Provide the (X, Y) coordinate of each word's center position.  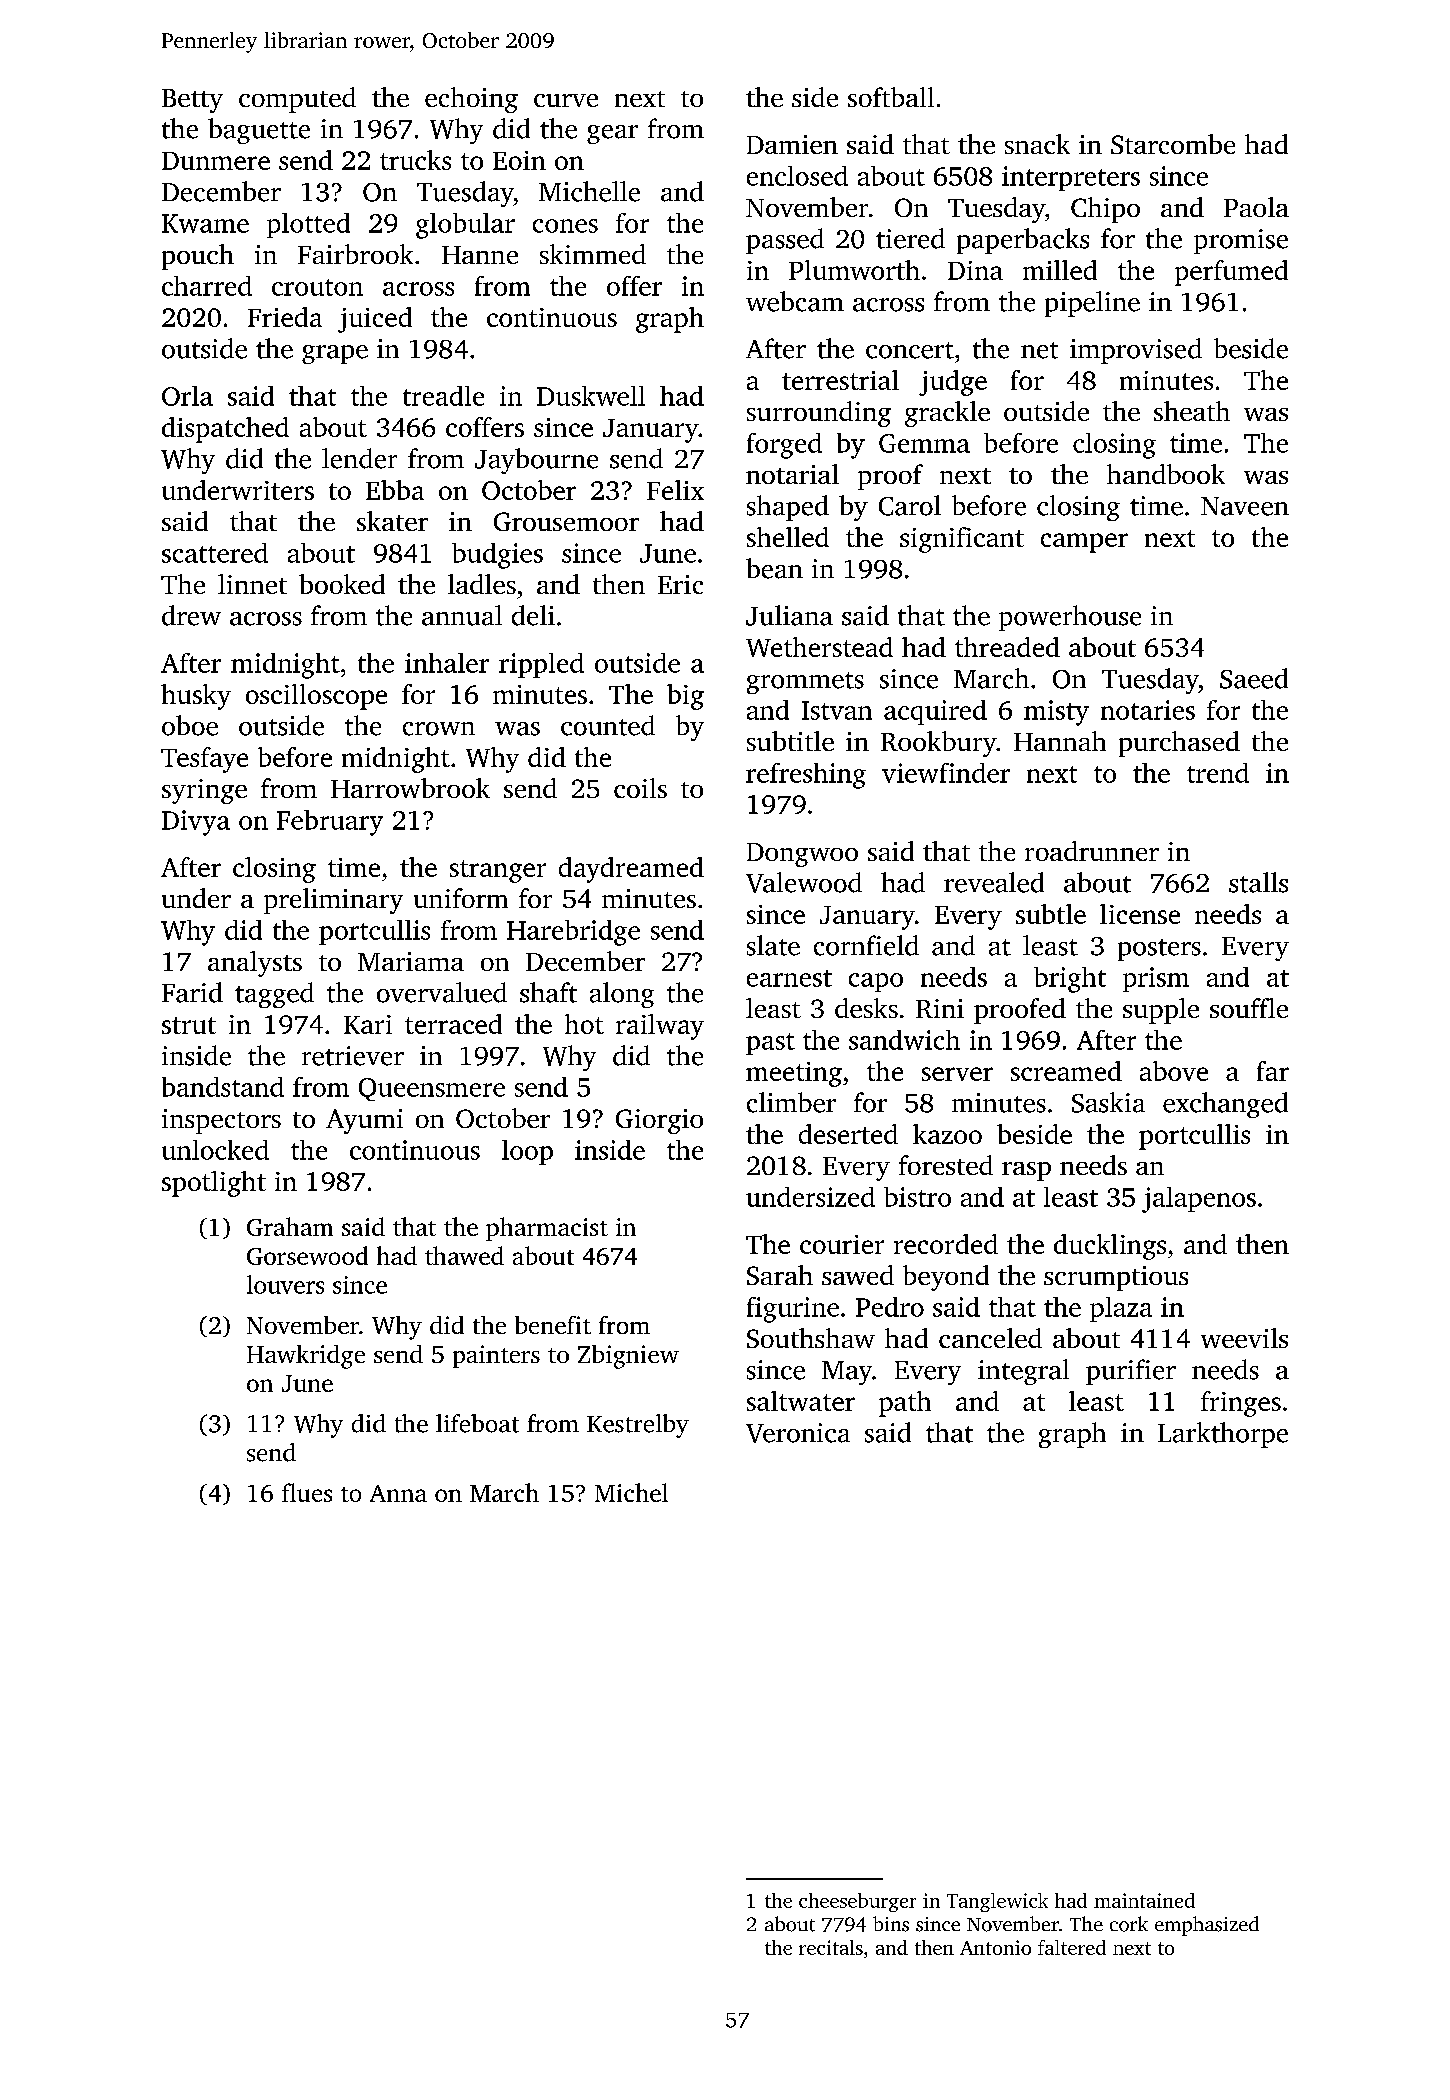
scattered (215, 553)
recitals (831, 1947)
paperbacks (1023, 241)
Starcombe (1173, 144)
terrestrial (840, 380)
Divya (196, 823)
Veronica (798, 1433)
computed (297, 100)
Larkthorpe (1223, 1435)
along (622, 995)
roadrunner (1092, 851)
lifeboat (477, 1423)
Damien (792, 144)
